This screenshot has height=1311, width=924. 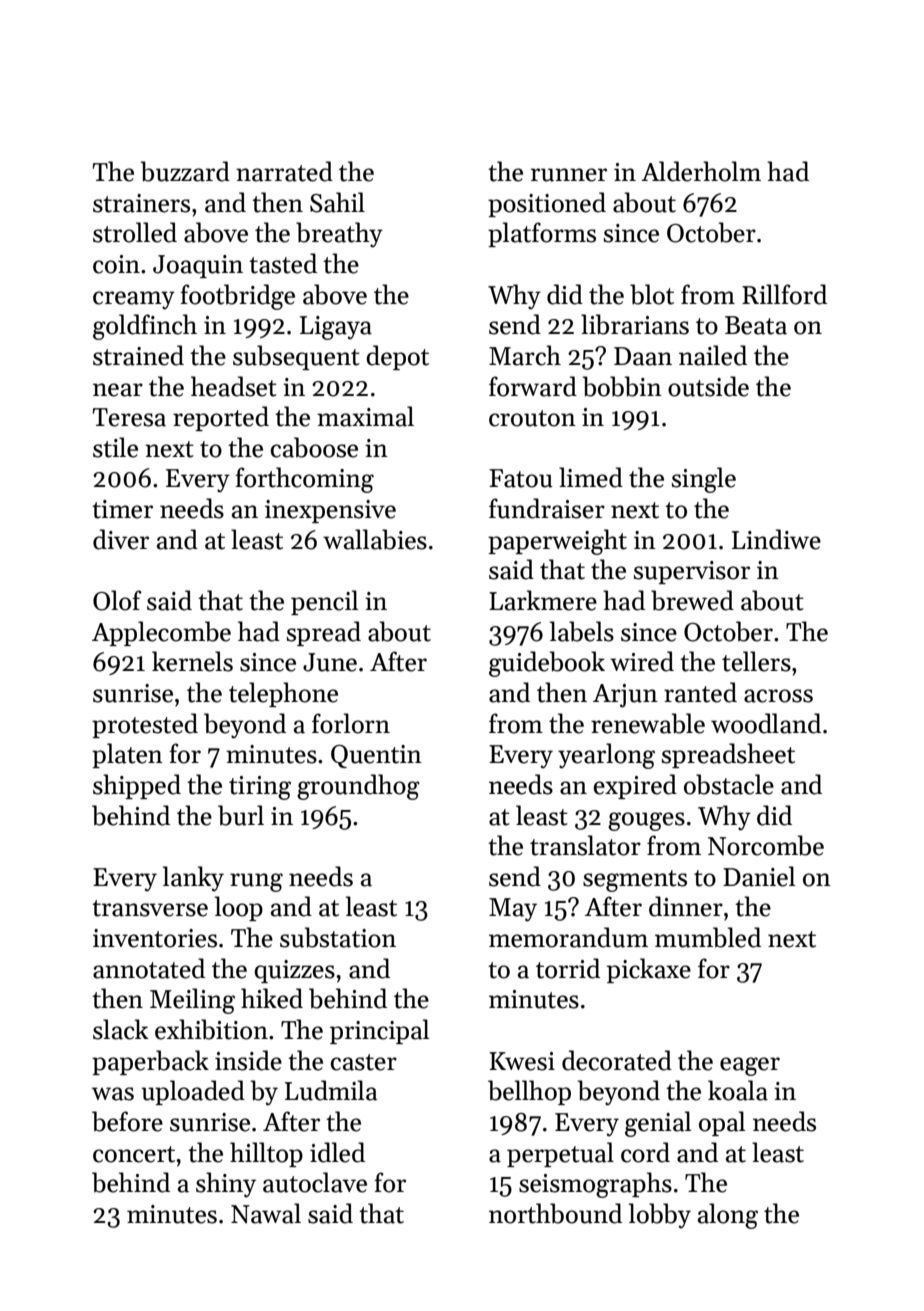 I want to click on runner, so click(x=569, y=175).
